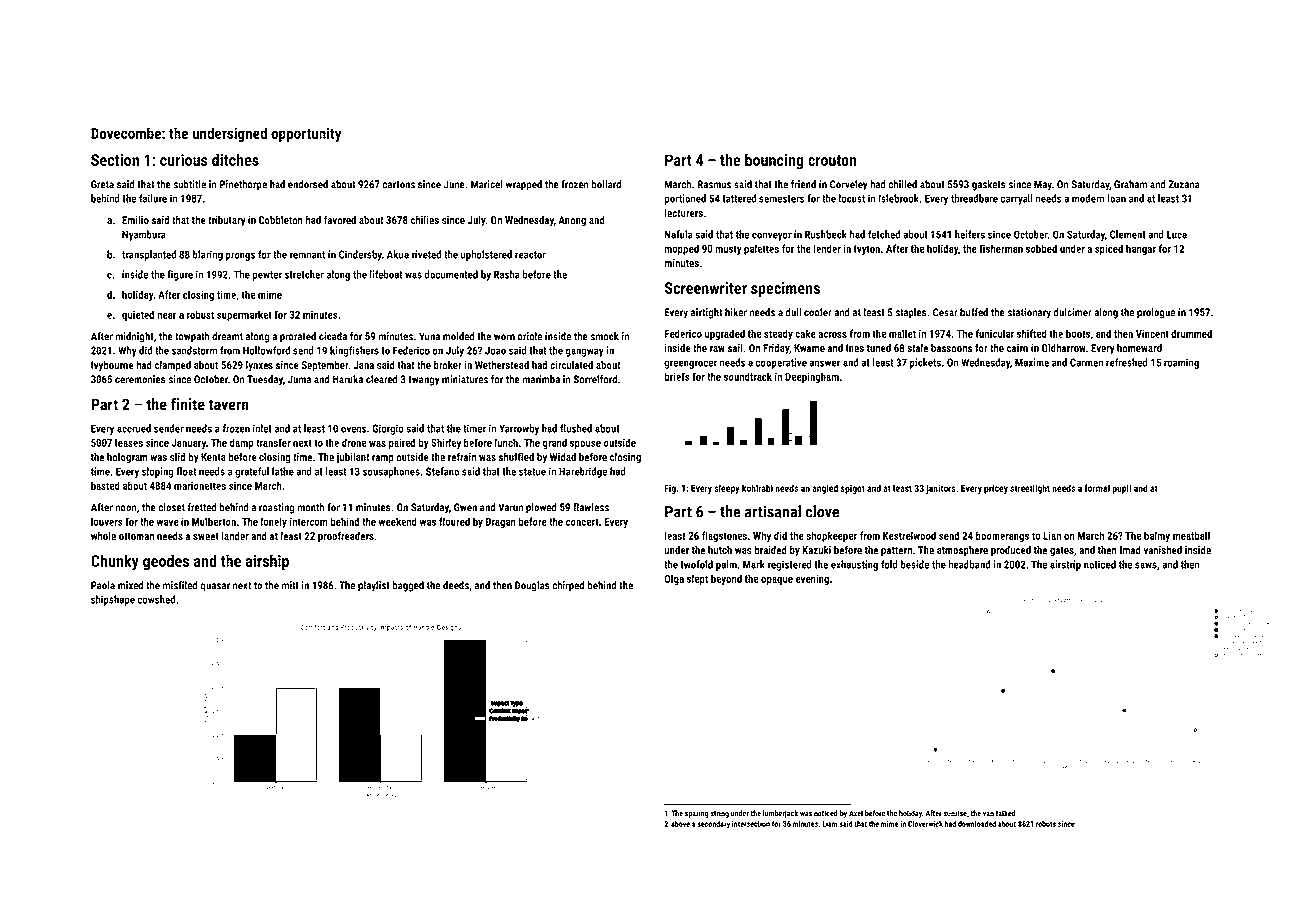 This screenshot has height=924, width=1308. What do you see at coordinates (1005, 813) in the screenshot?
I see `talked` at bounding box center [1005, 813].
